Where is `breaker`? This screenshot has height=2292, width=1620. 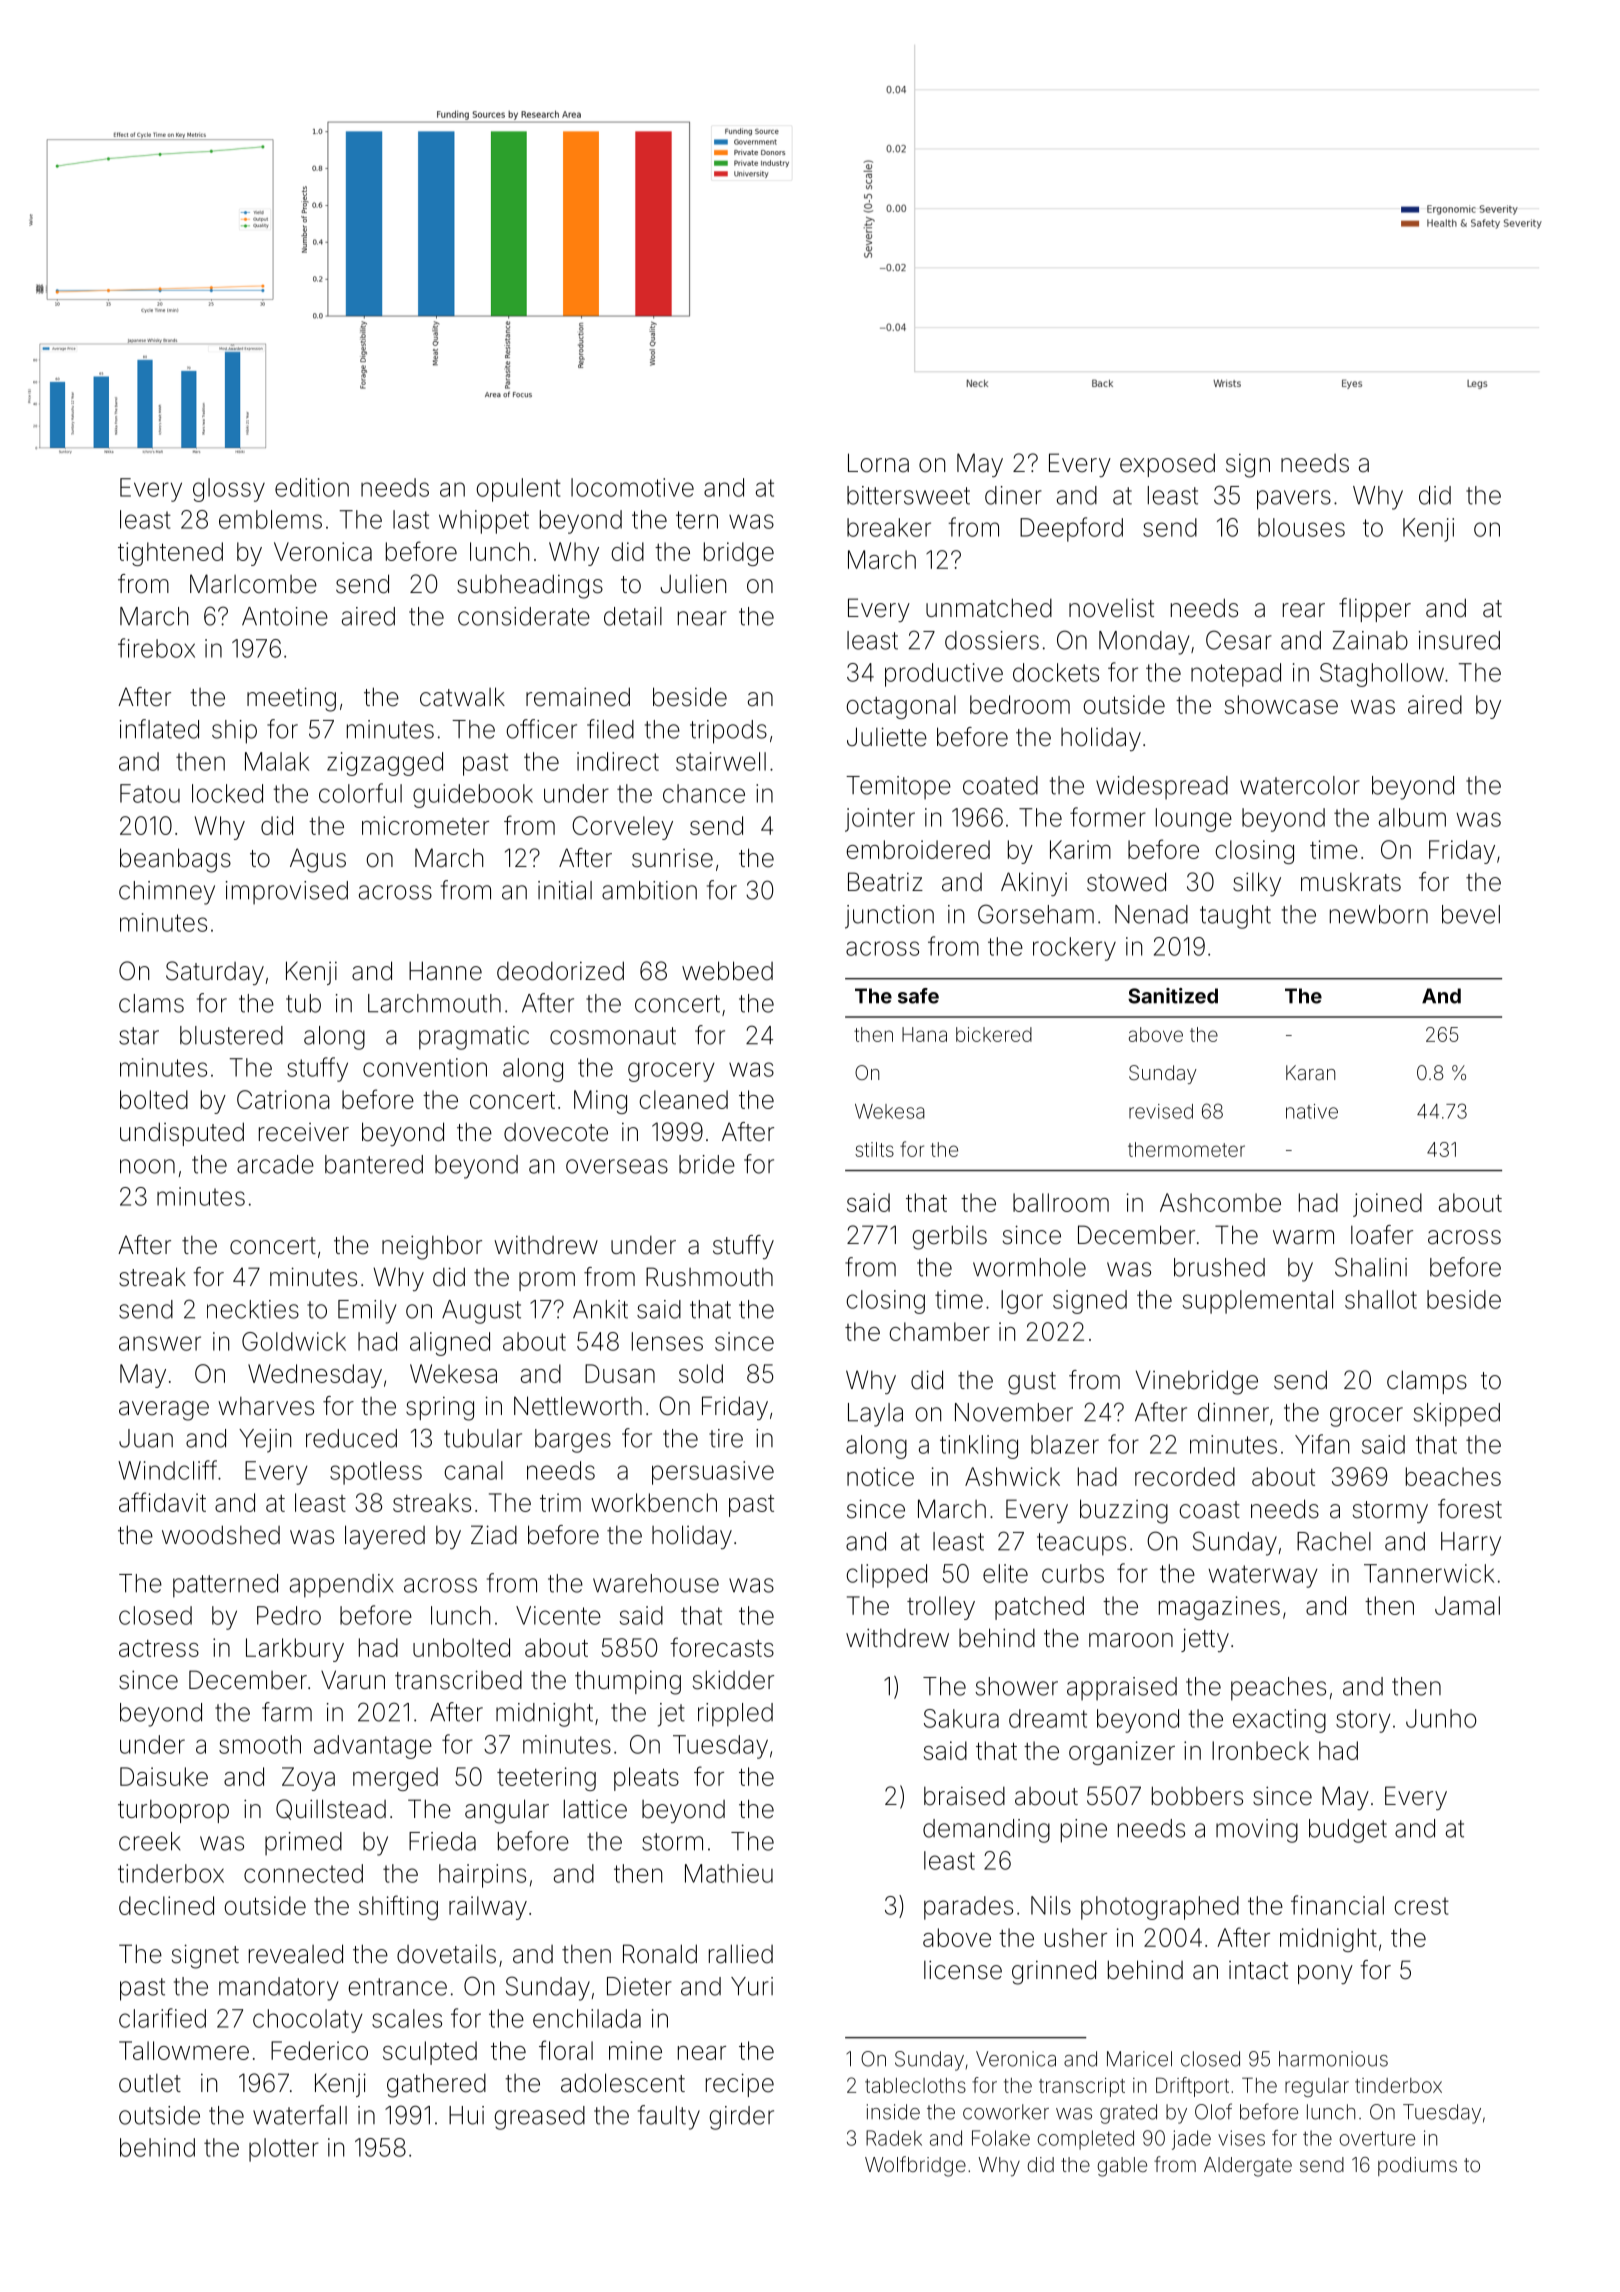
breaker is located at coordinates (889, 527).
